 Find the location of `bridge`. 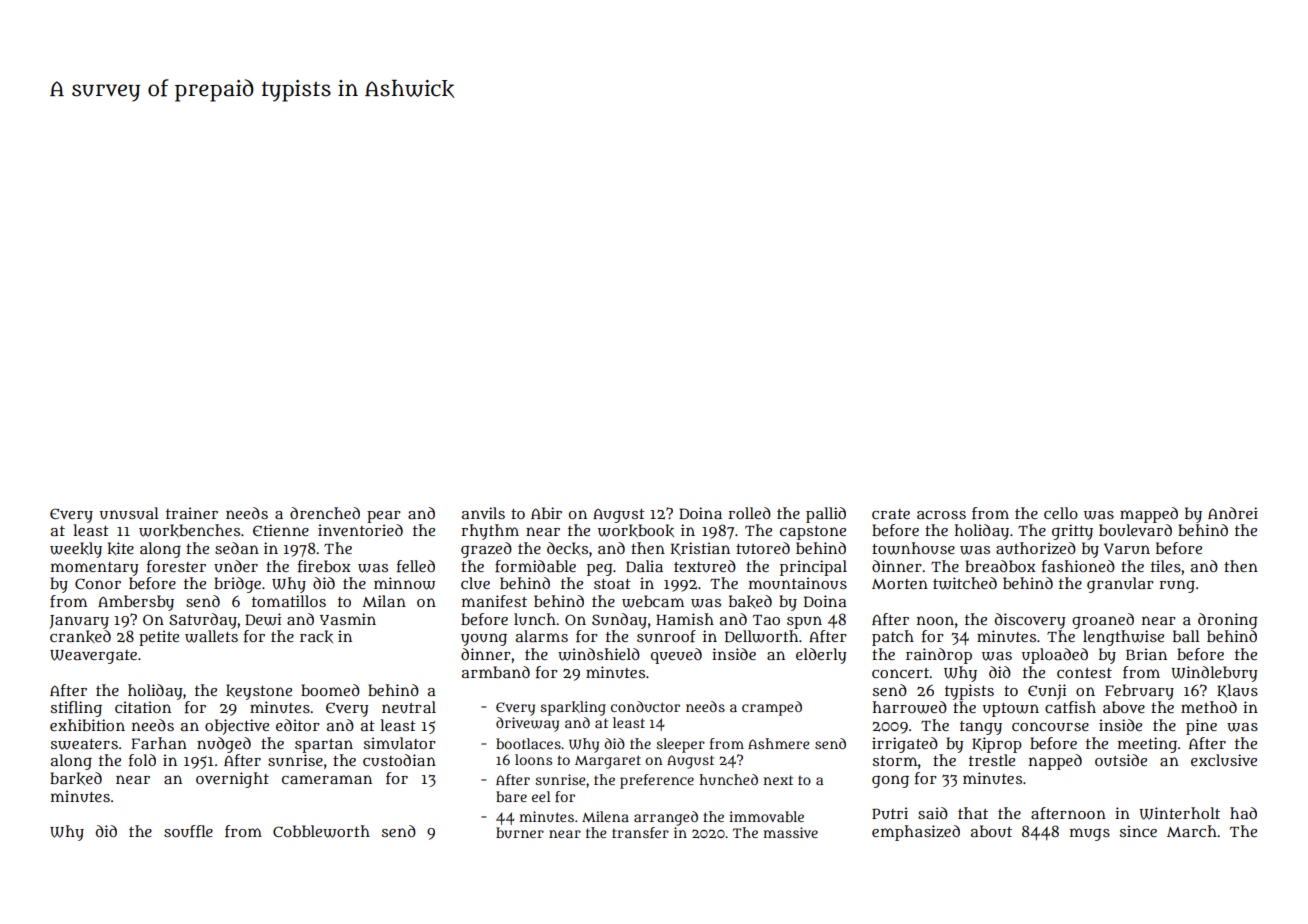

bridge is located at coordinates (237, 585).
